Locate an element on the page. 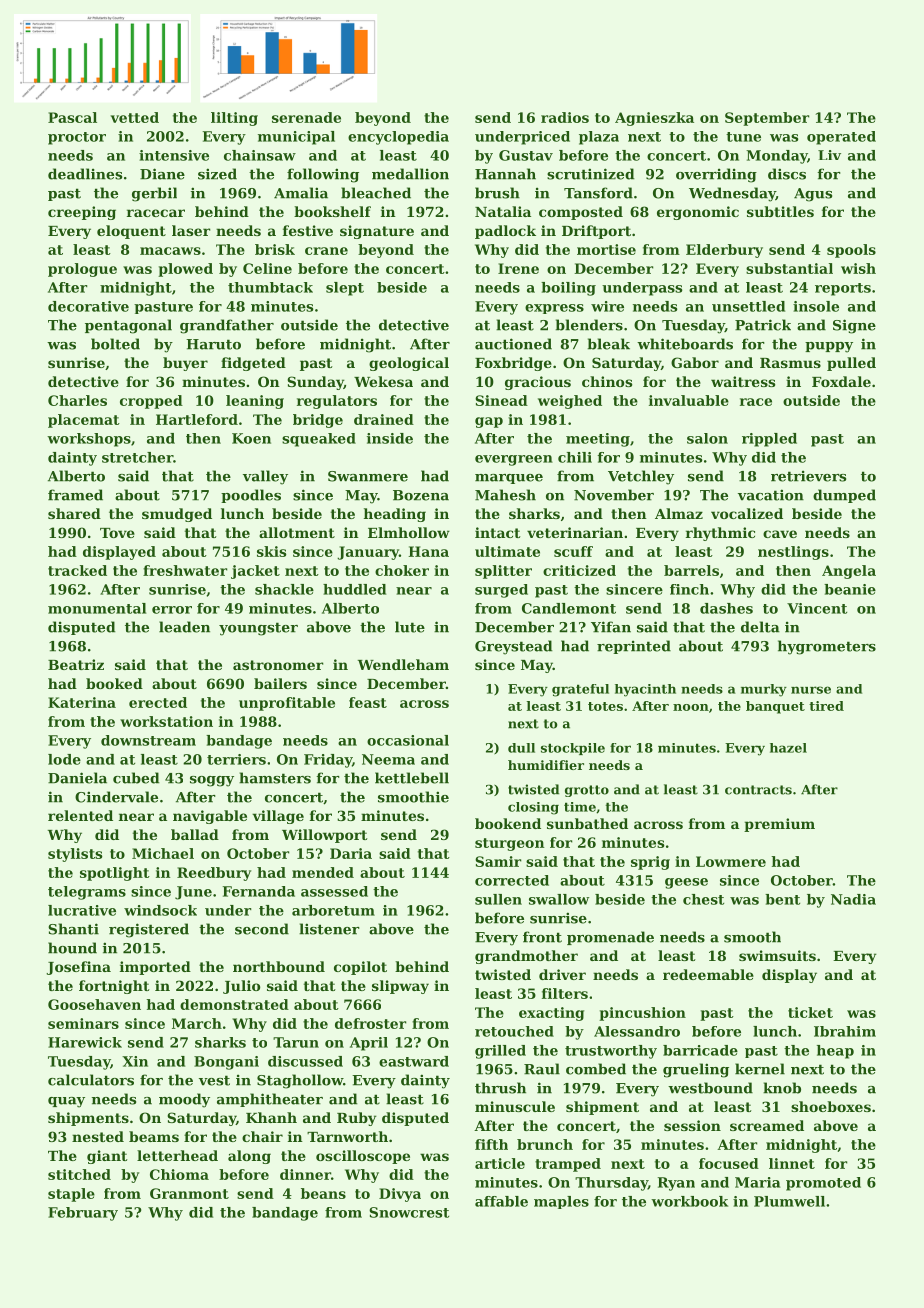  Ruby is located at coordinates (357, 1119).
